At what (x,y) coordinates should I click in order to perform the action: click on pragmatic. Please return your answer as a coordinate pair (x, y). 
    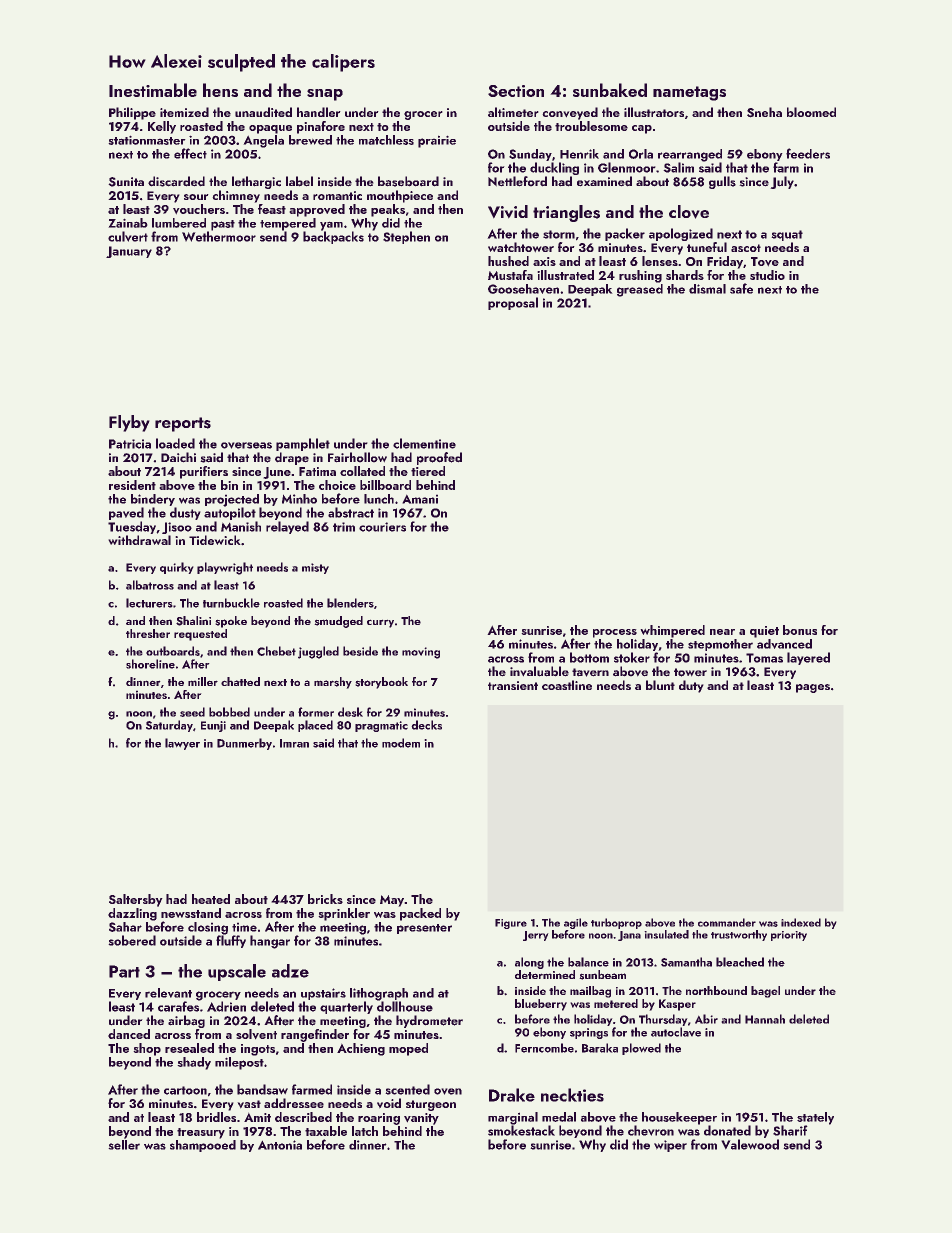
    Looking at the image, I should click on (381, 726).
